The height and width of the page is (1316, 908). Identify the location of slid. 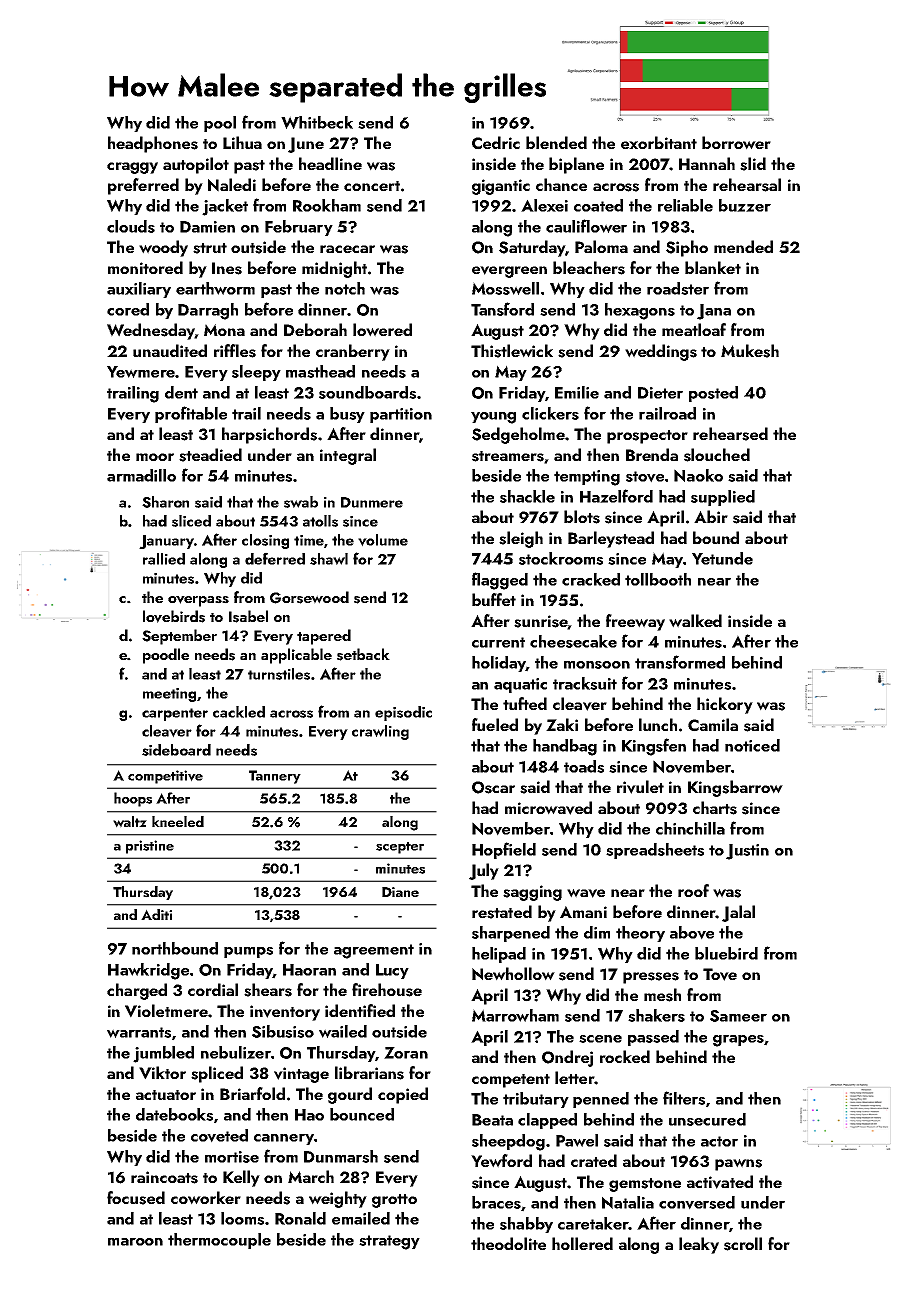
(753, 164).
